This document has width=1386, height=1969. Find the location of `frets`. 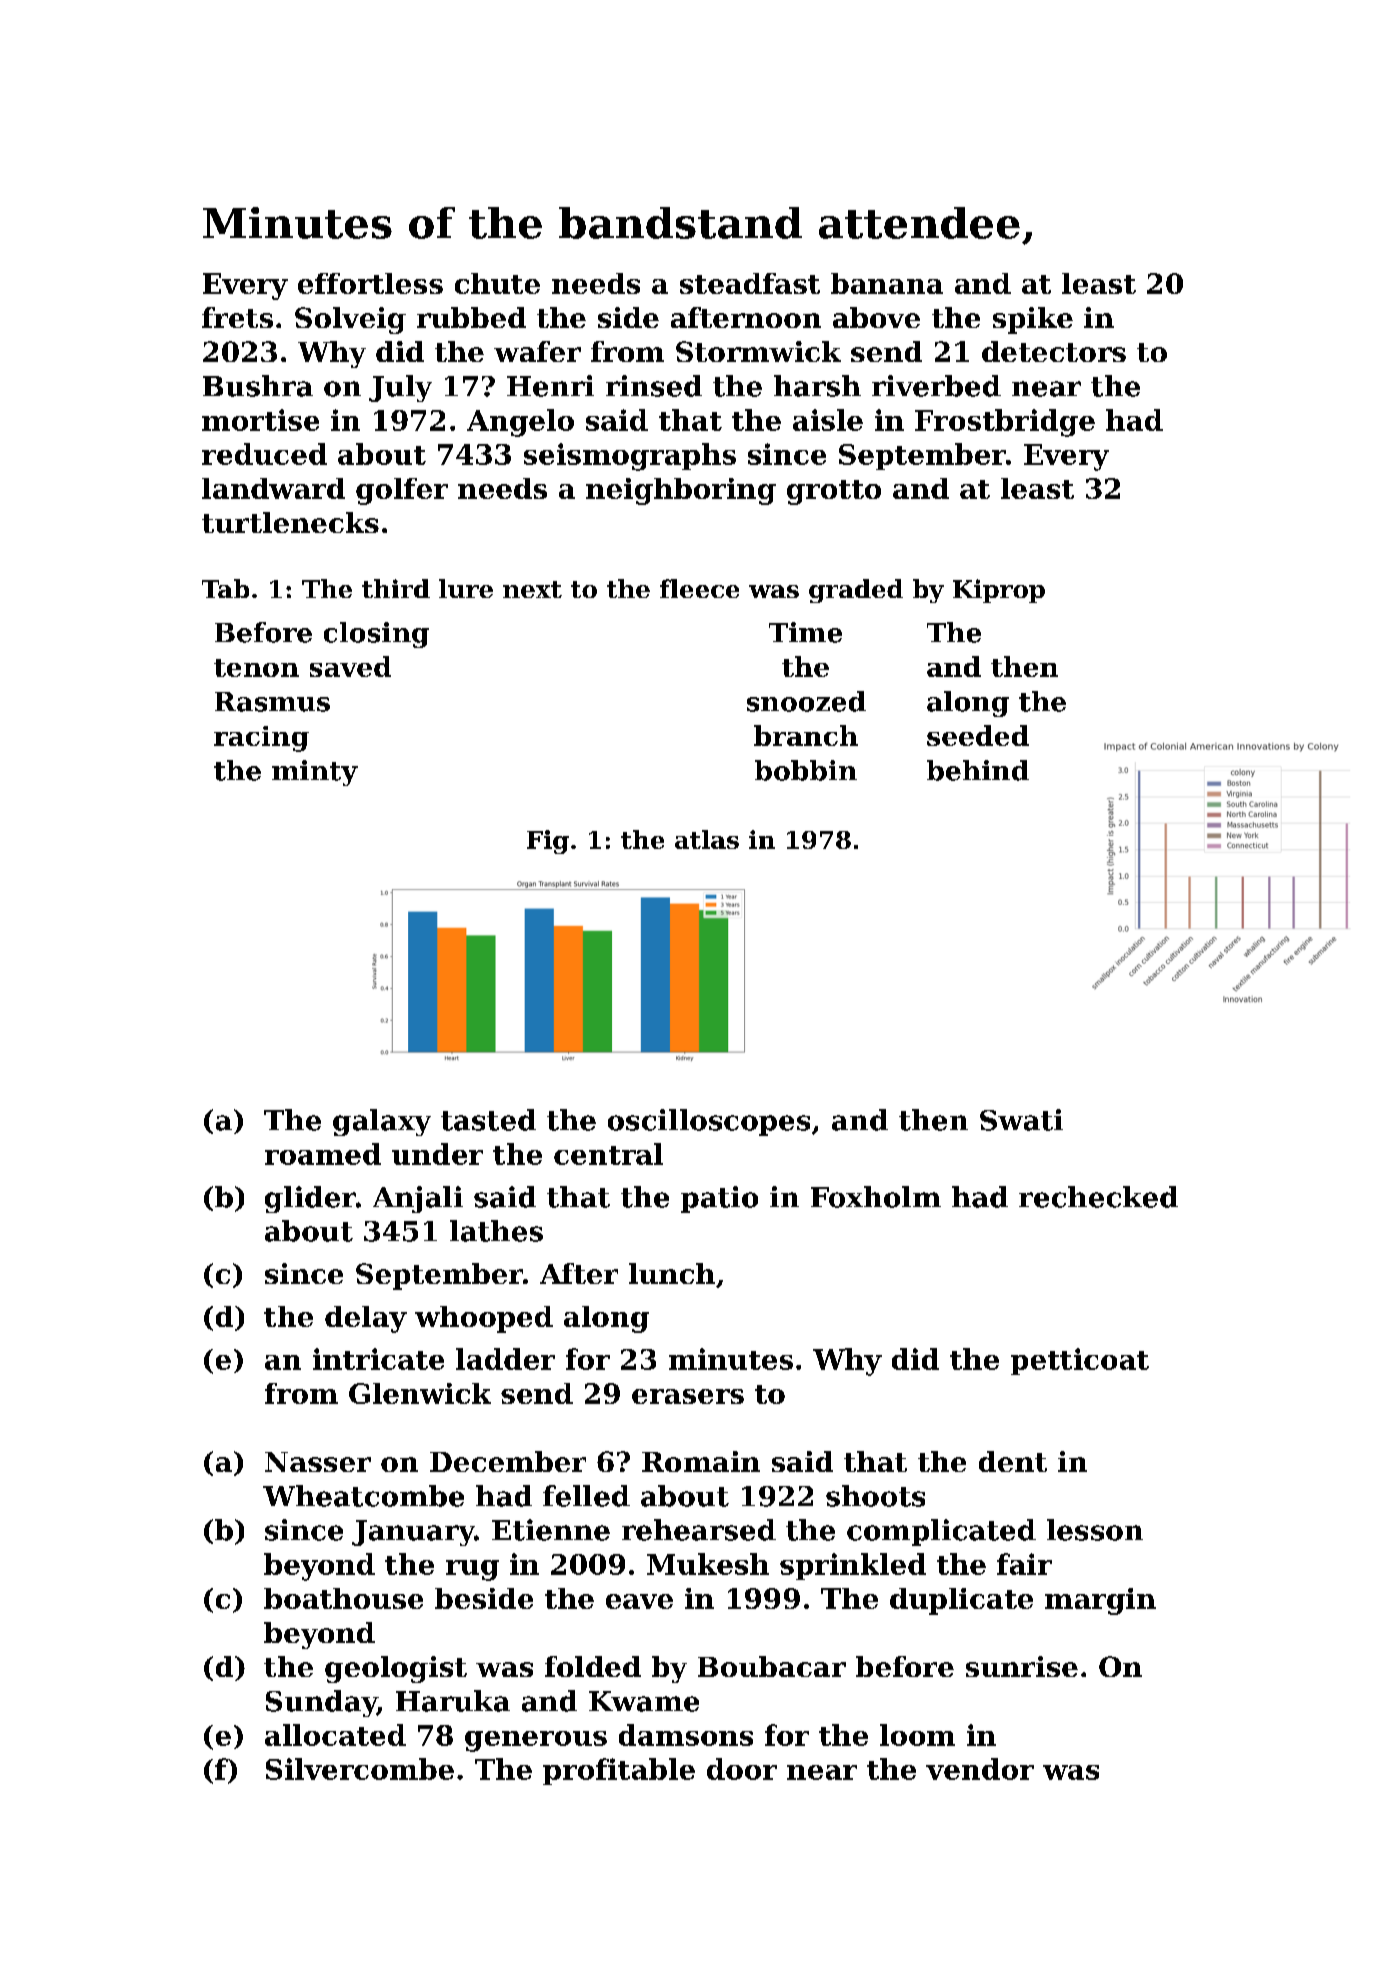

frets is located at coordinates (237, 317).
